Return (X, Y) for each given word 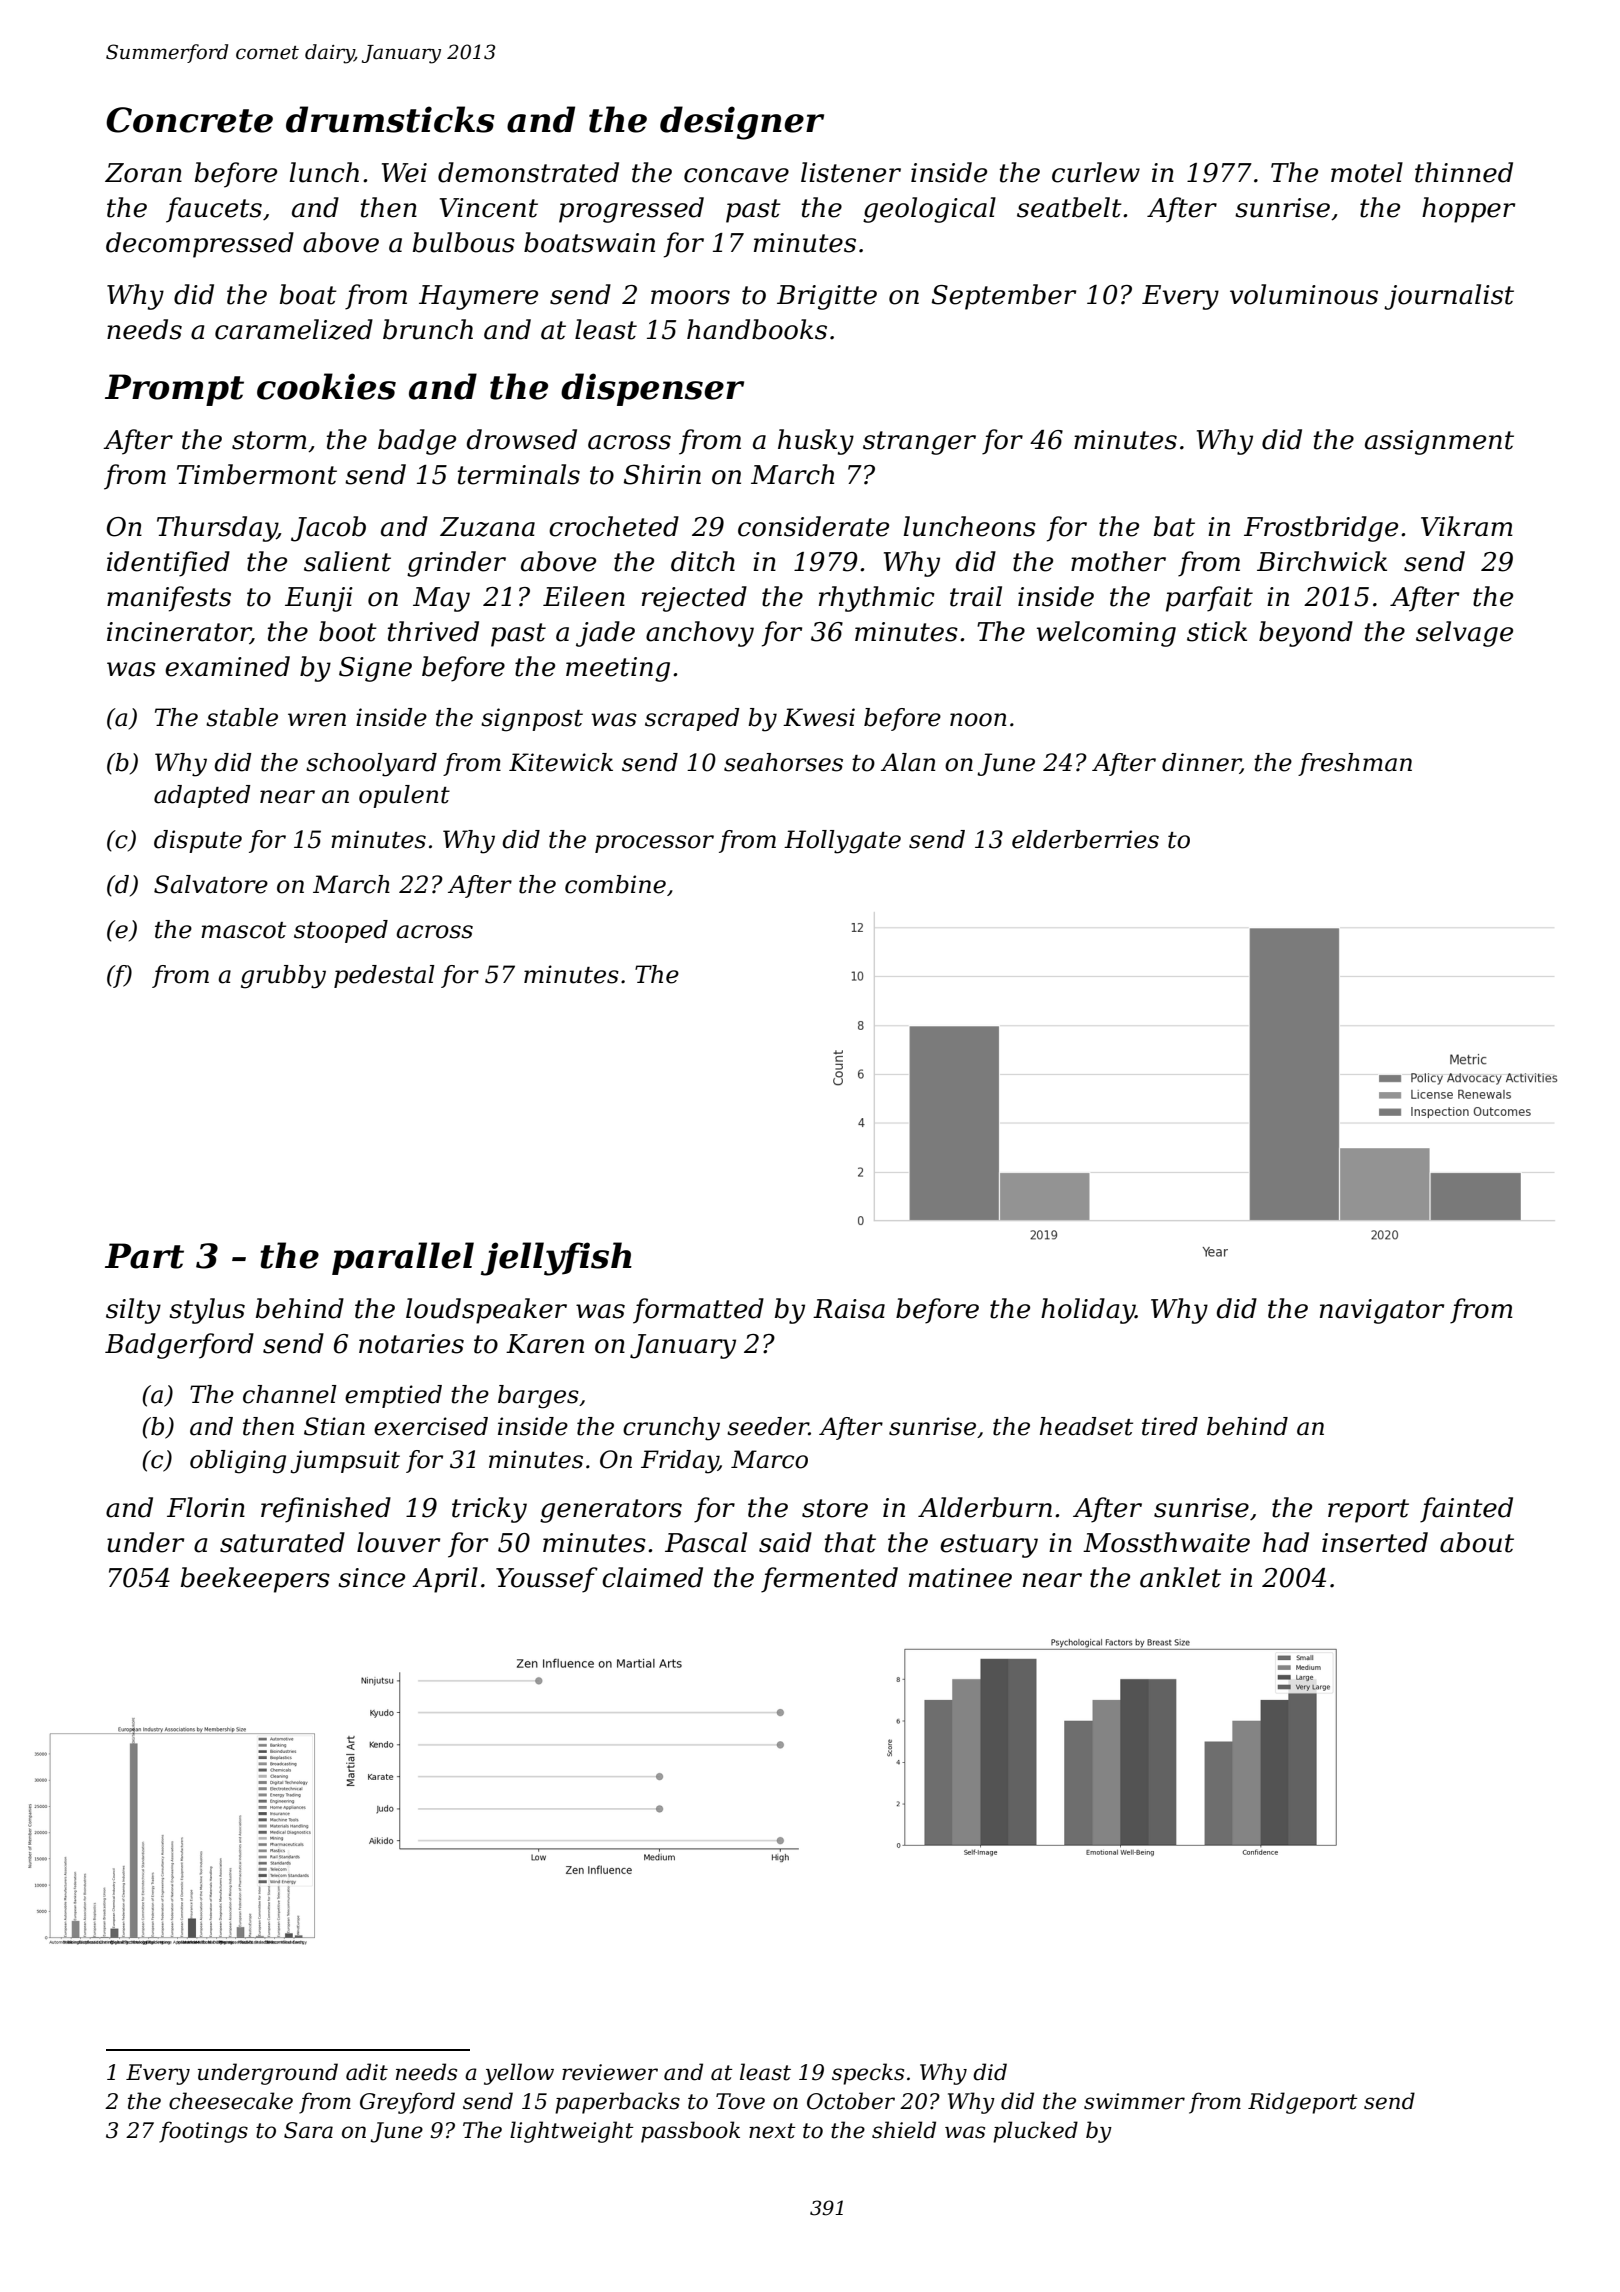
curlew (1096, 172)
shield (904, 2130)
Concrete (189, 120)
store (835, 1508)
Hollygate (842, 842)
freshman (1355, 764)
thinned (1464, 172)
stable (242, 717)
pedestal (384, 976)
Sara (308, 2130)
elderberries (1085, 839)
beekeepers (255, 1580)
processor (654, 844)
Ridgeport (1303, 2103)
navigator (1382, 1311)
